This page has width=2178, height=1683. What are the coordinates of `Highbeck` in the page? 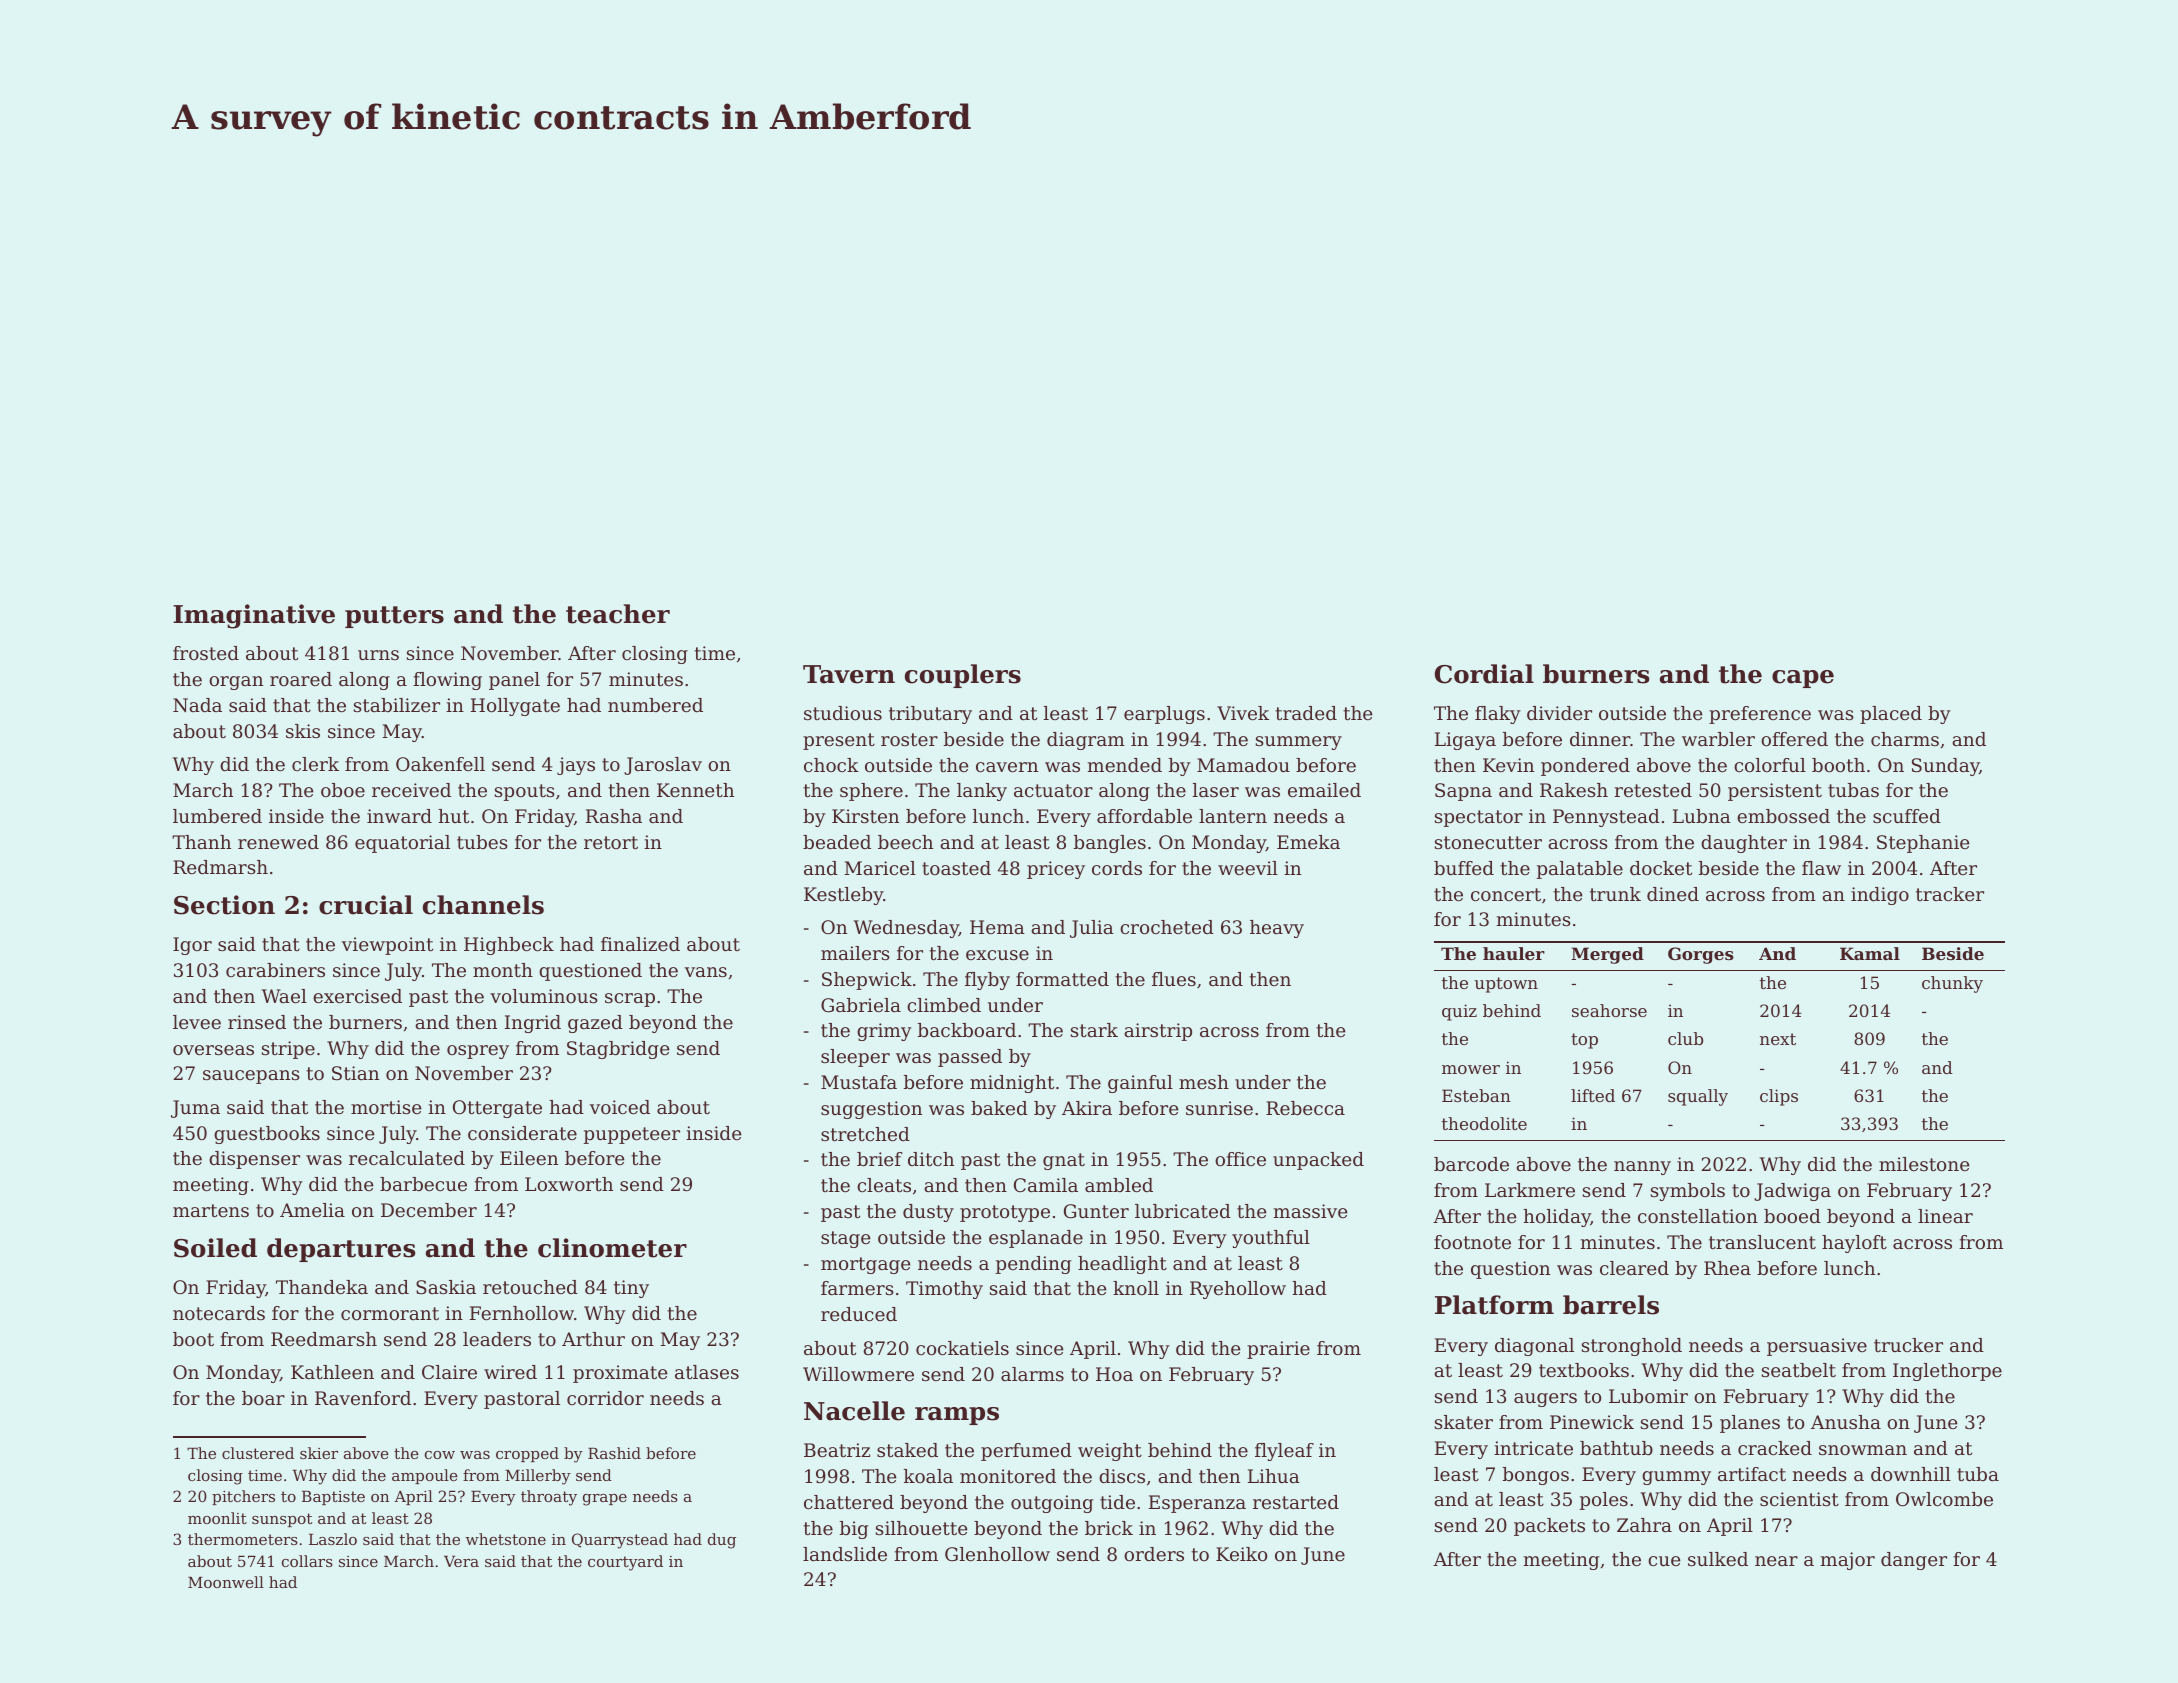 It's located at (509, 946).
